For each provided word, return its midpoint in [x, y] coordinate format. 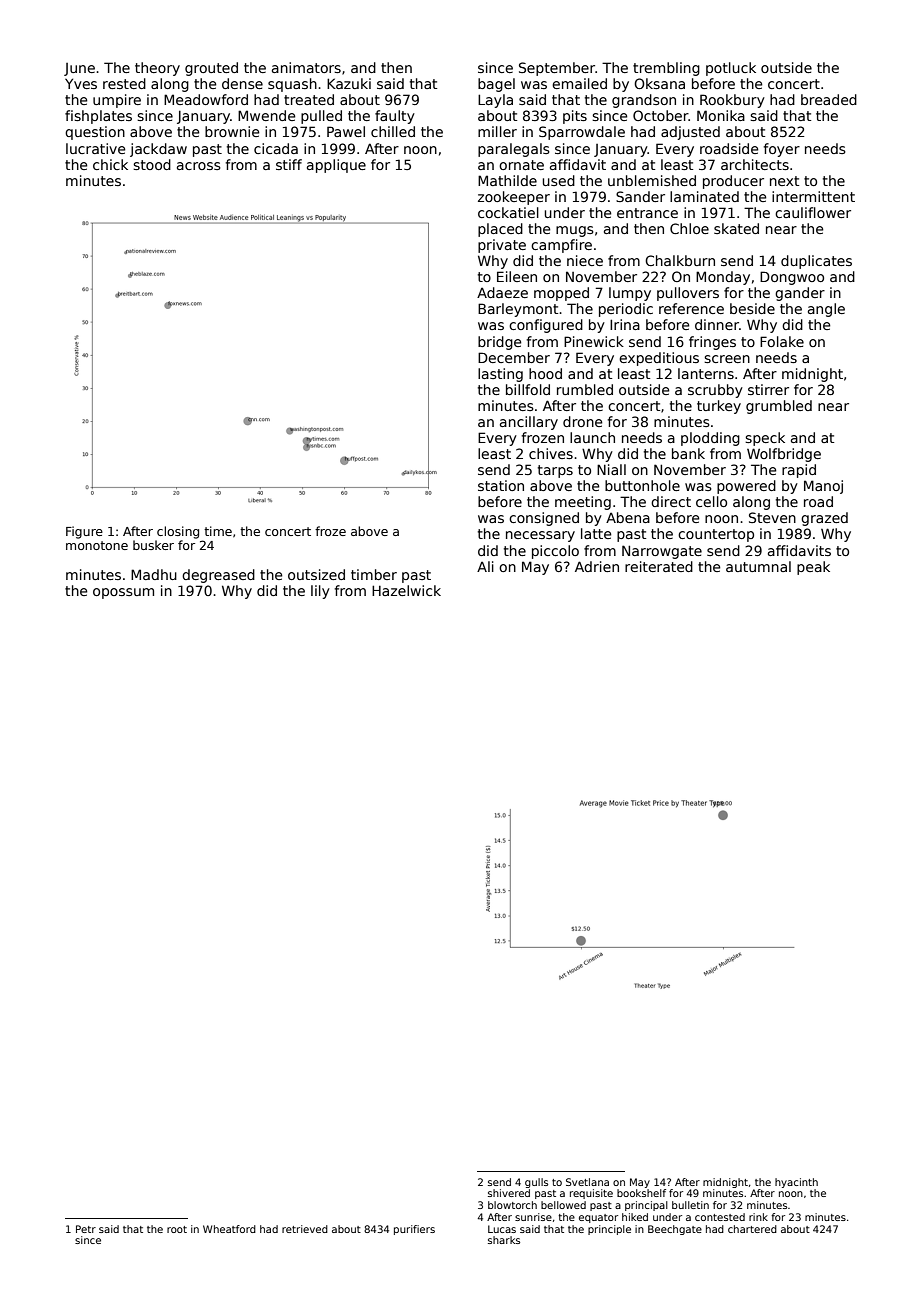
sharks [504, 1240]
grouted [211, 69]
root [177, 1229]
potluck [731, 69]
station [501, 485]
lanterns [706, 373]
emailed [579, 83]
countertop [716, 535]
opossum [123, 593]
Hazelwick [406, 590]
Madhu [154, 574]
